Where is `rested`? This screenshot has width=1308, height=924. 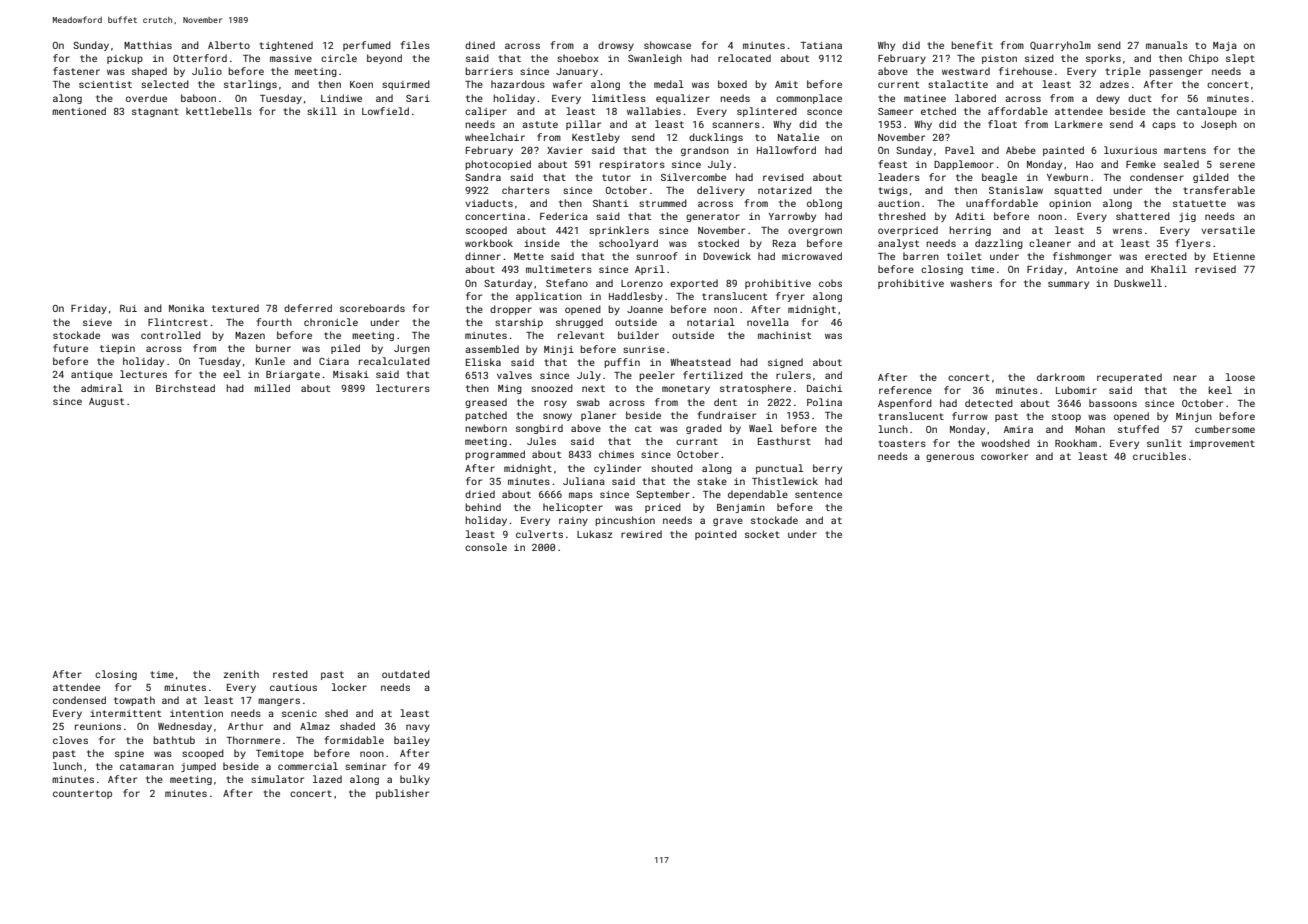
rested is located at coordinates (290, 674).
